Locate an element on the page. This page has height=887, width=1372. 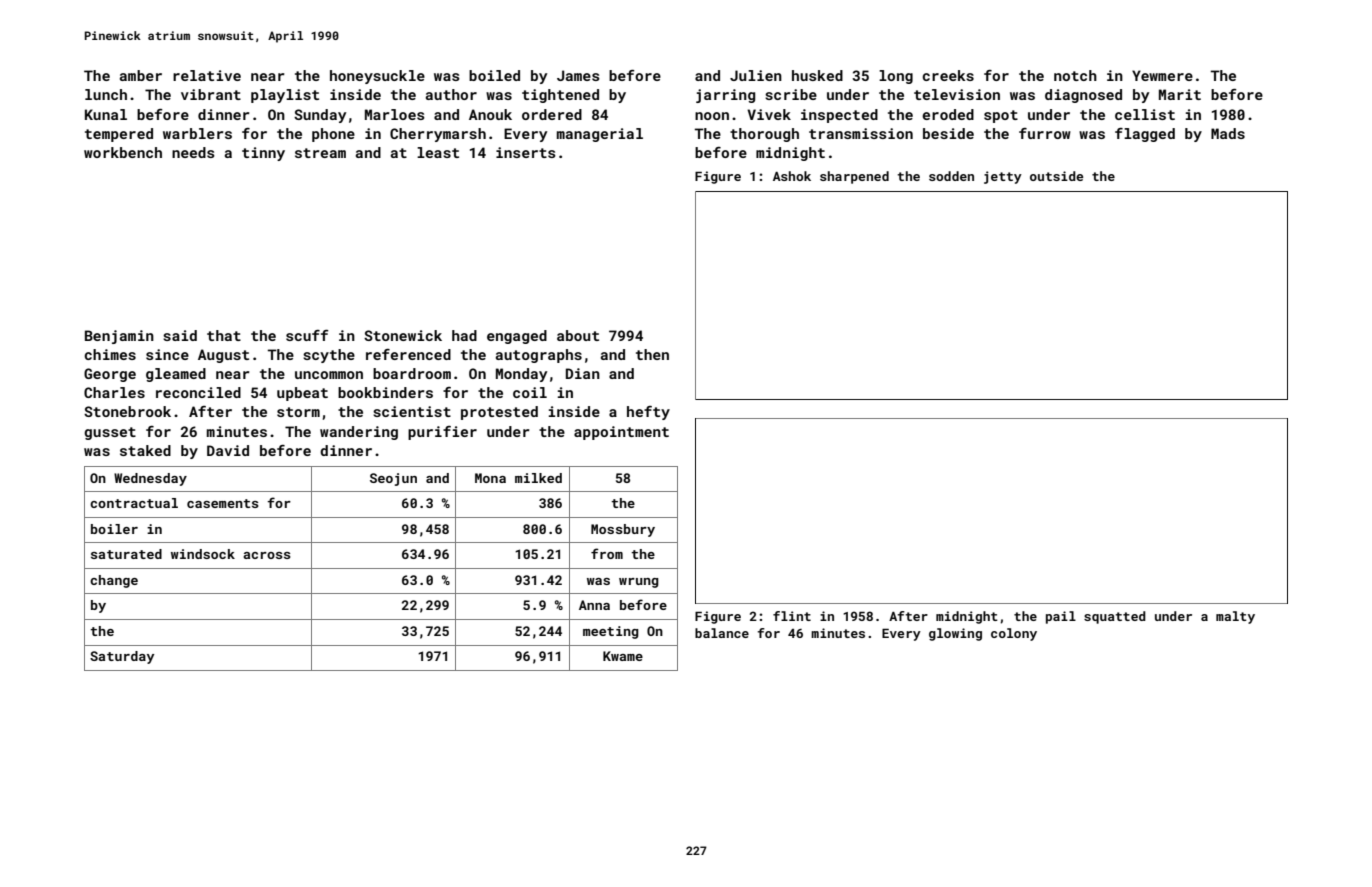
scribe is located at coordinates (791, 94).
